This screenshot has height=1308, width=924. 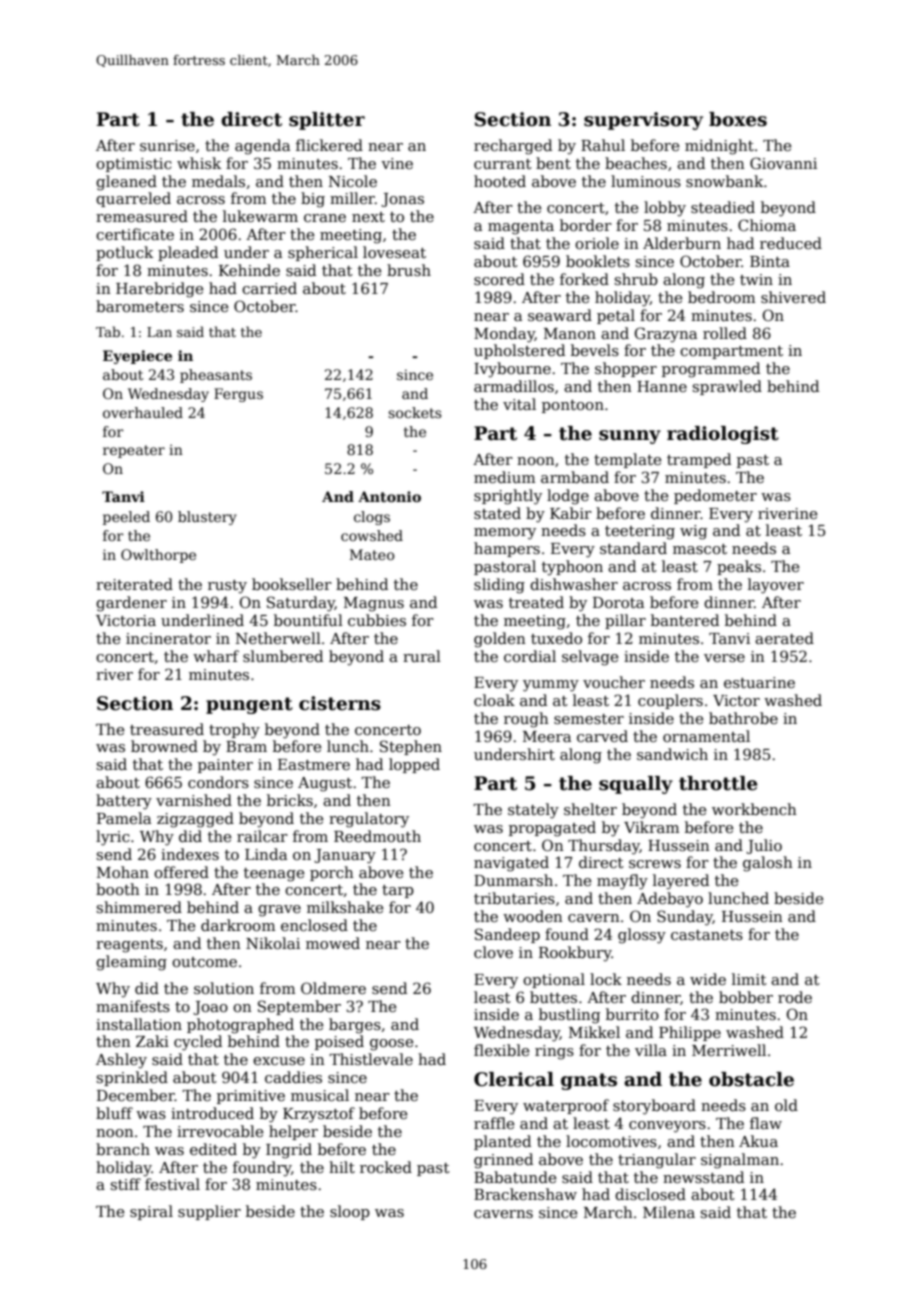 What do you see at coordinates (131, 963) in the screenshot?
I see `gleaming` at bounding box center [131, 963].
